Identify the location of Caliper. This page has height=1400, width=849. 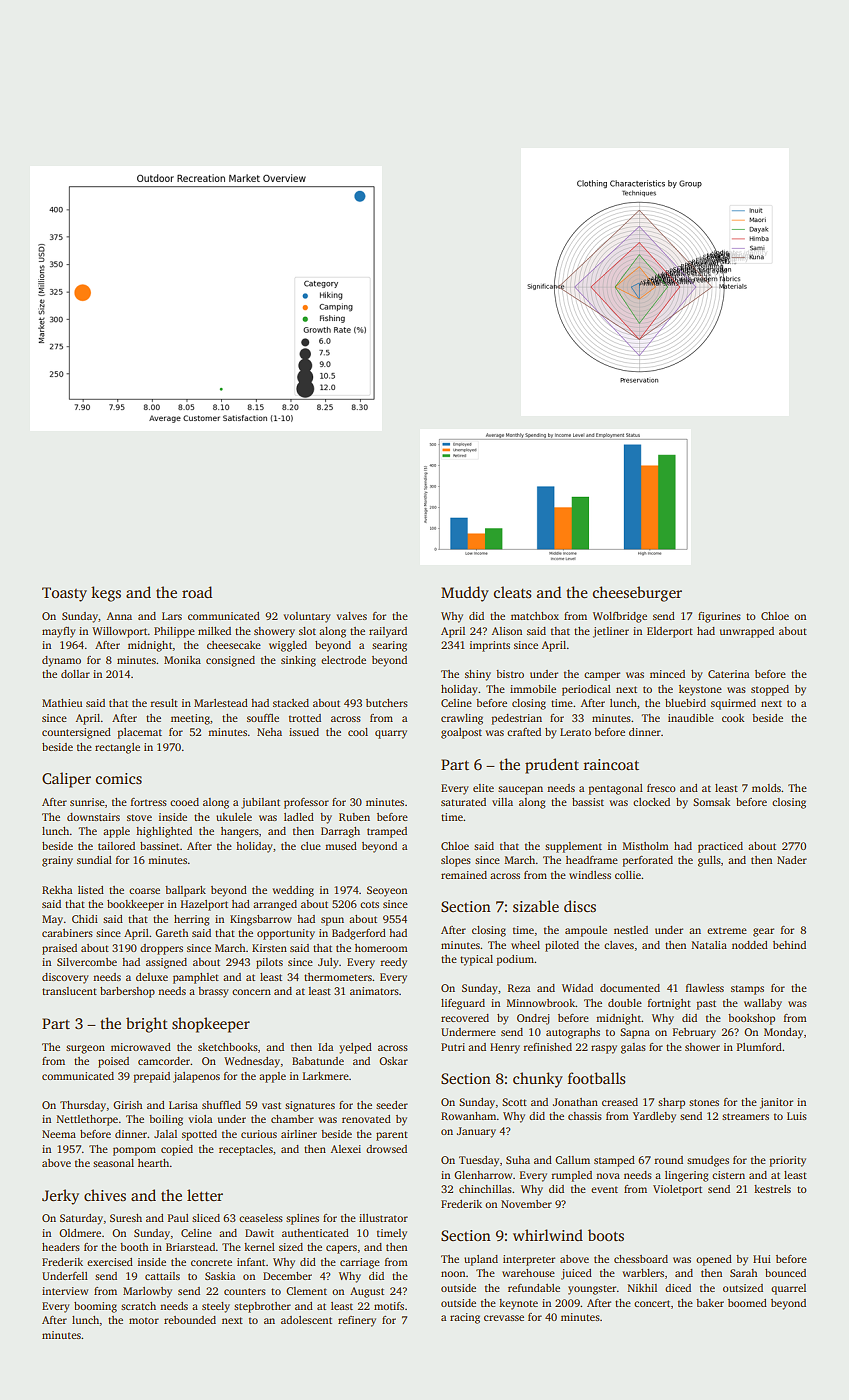
(66, 780).
